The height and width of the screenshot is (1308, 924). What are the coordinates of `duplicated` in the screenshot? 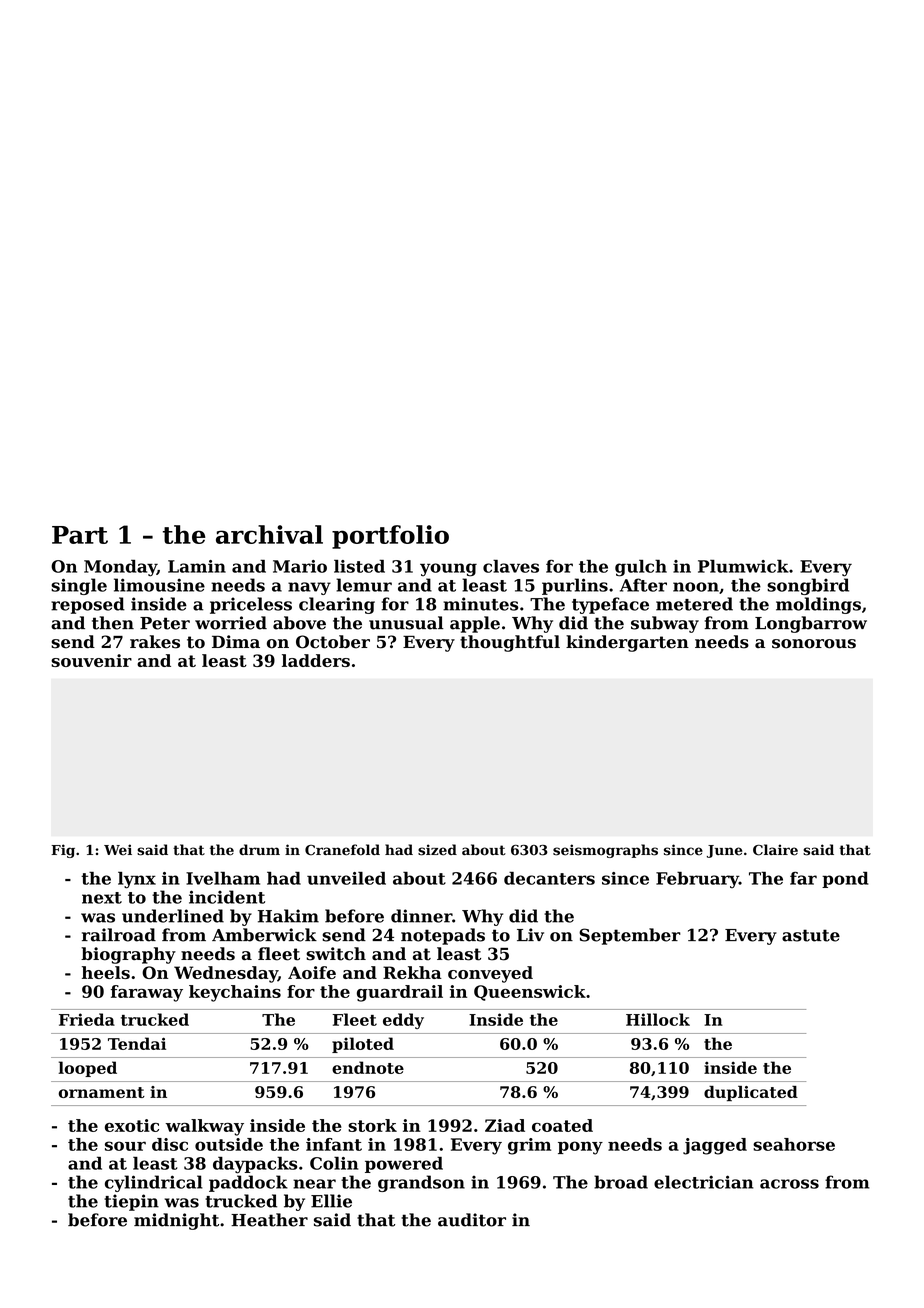 It's located at (751, 1094).
